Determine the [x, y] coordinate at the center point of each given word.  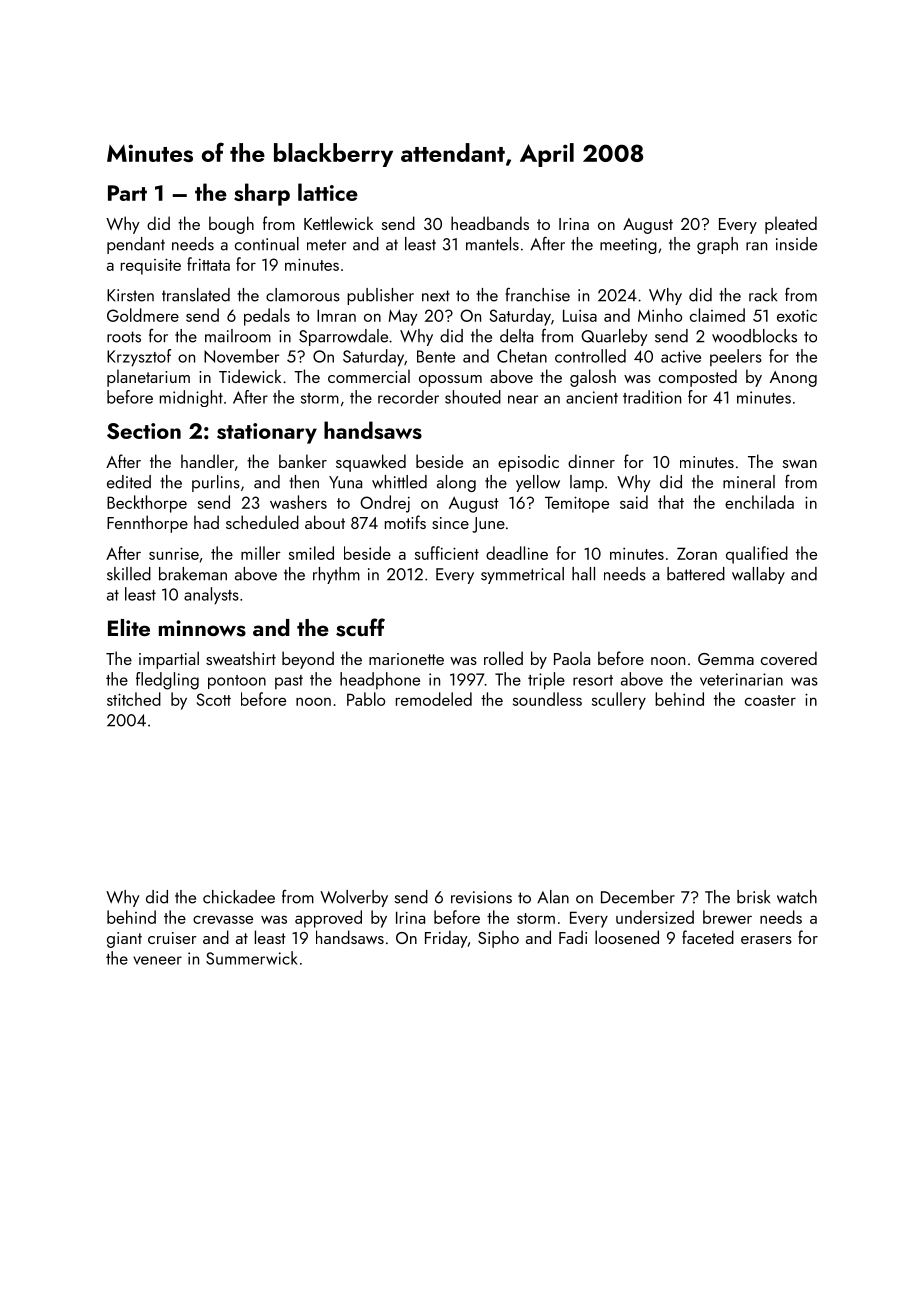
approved [328, 919]
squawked [371, 463]
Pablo [366, 699]
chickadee [239, 897]
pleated [791, 225]
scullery [619, 701]
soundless [547, 699]
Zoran [697, 553]
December [638, 897]
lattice [328, 192]
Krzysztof [139, 358]
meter [326, 245]
